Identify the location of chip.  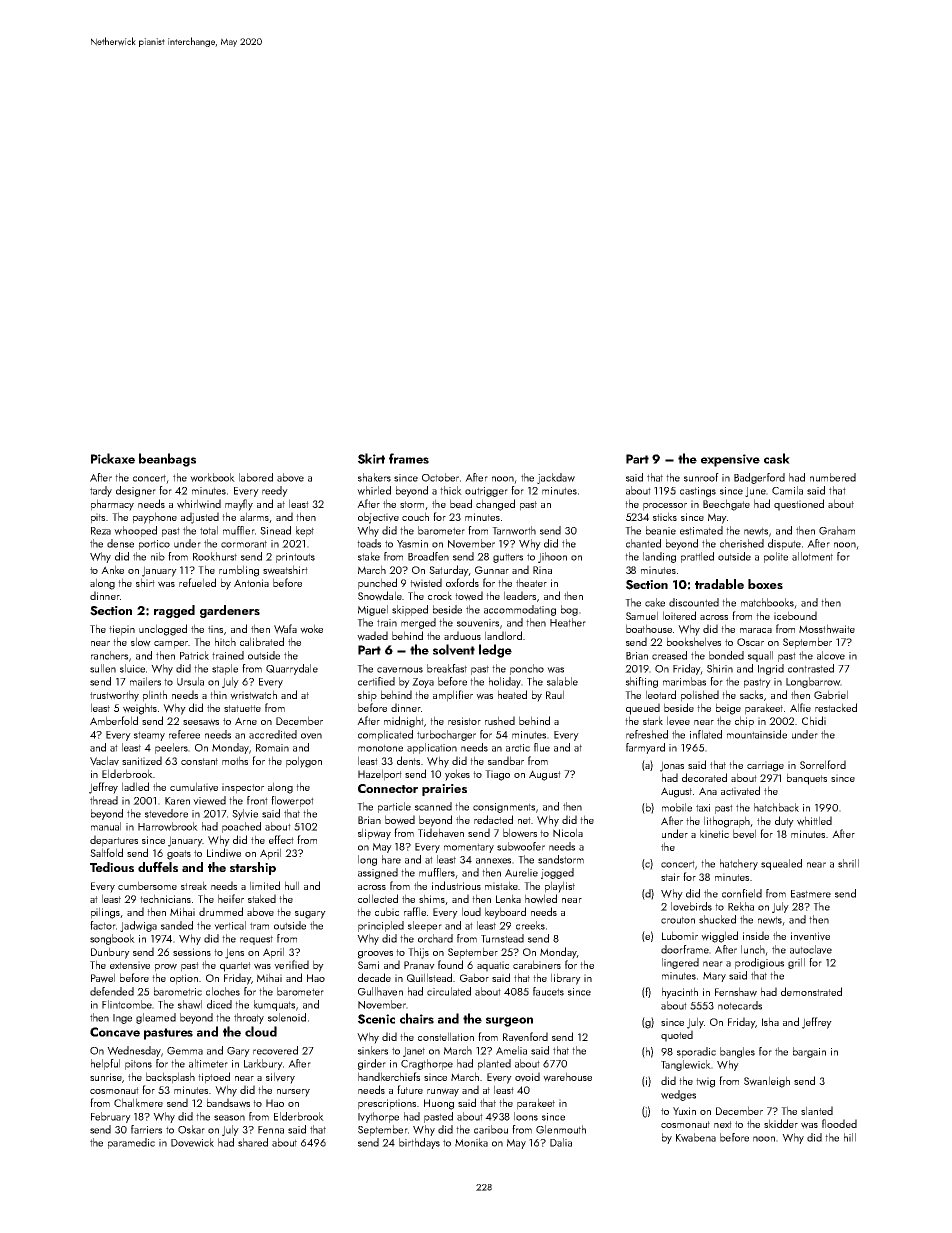
(744, 722).
